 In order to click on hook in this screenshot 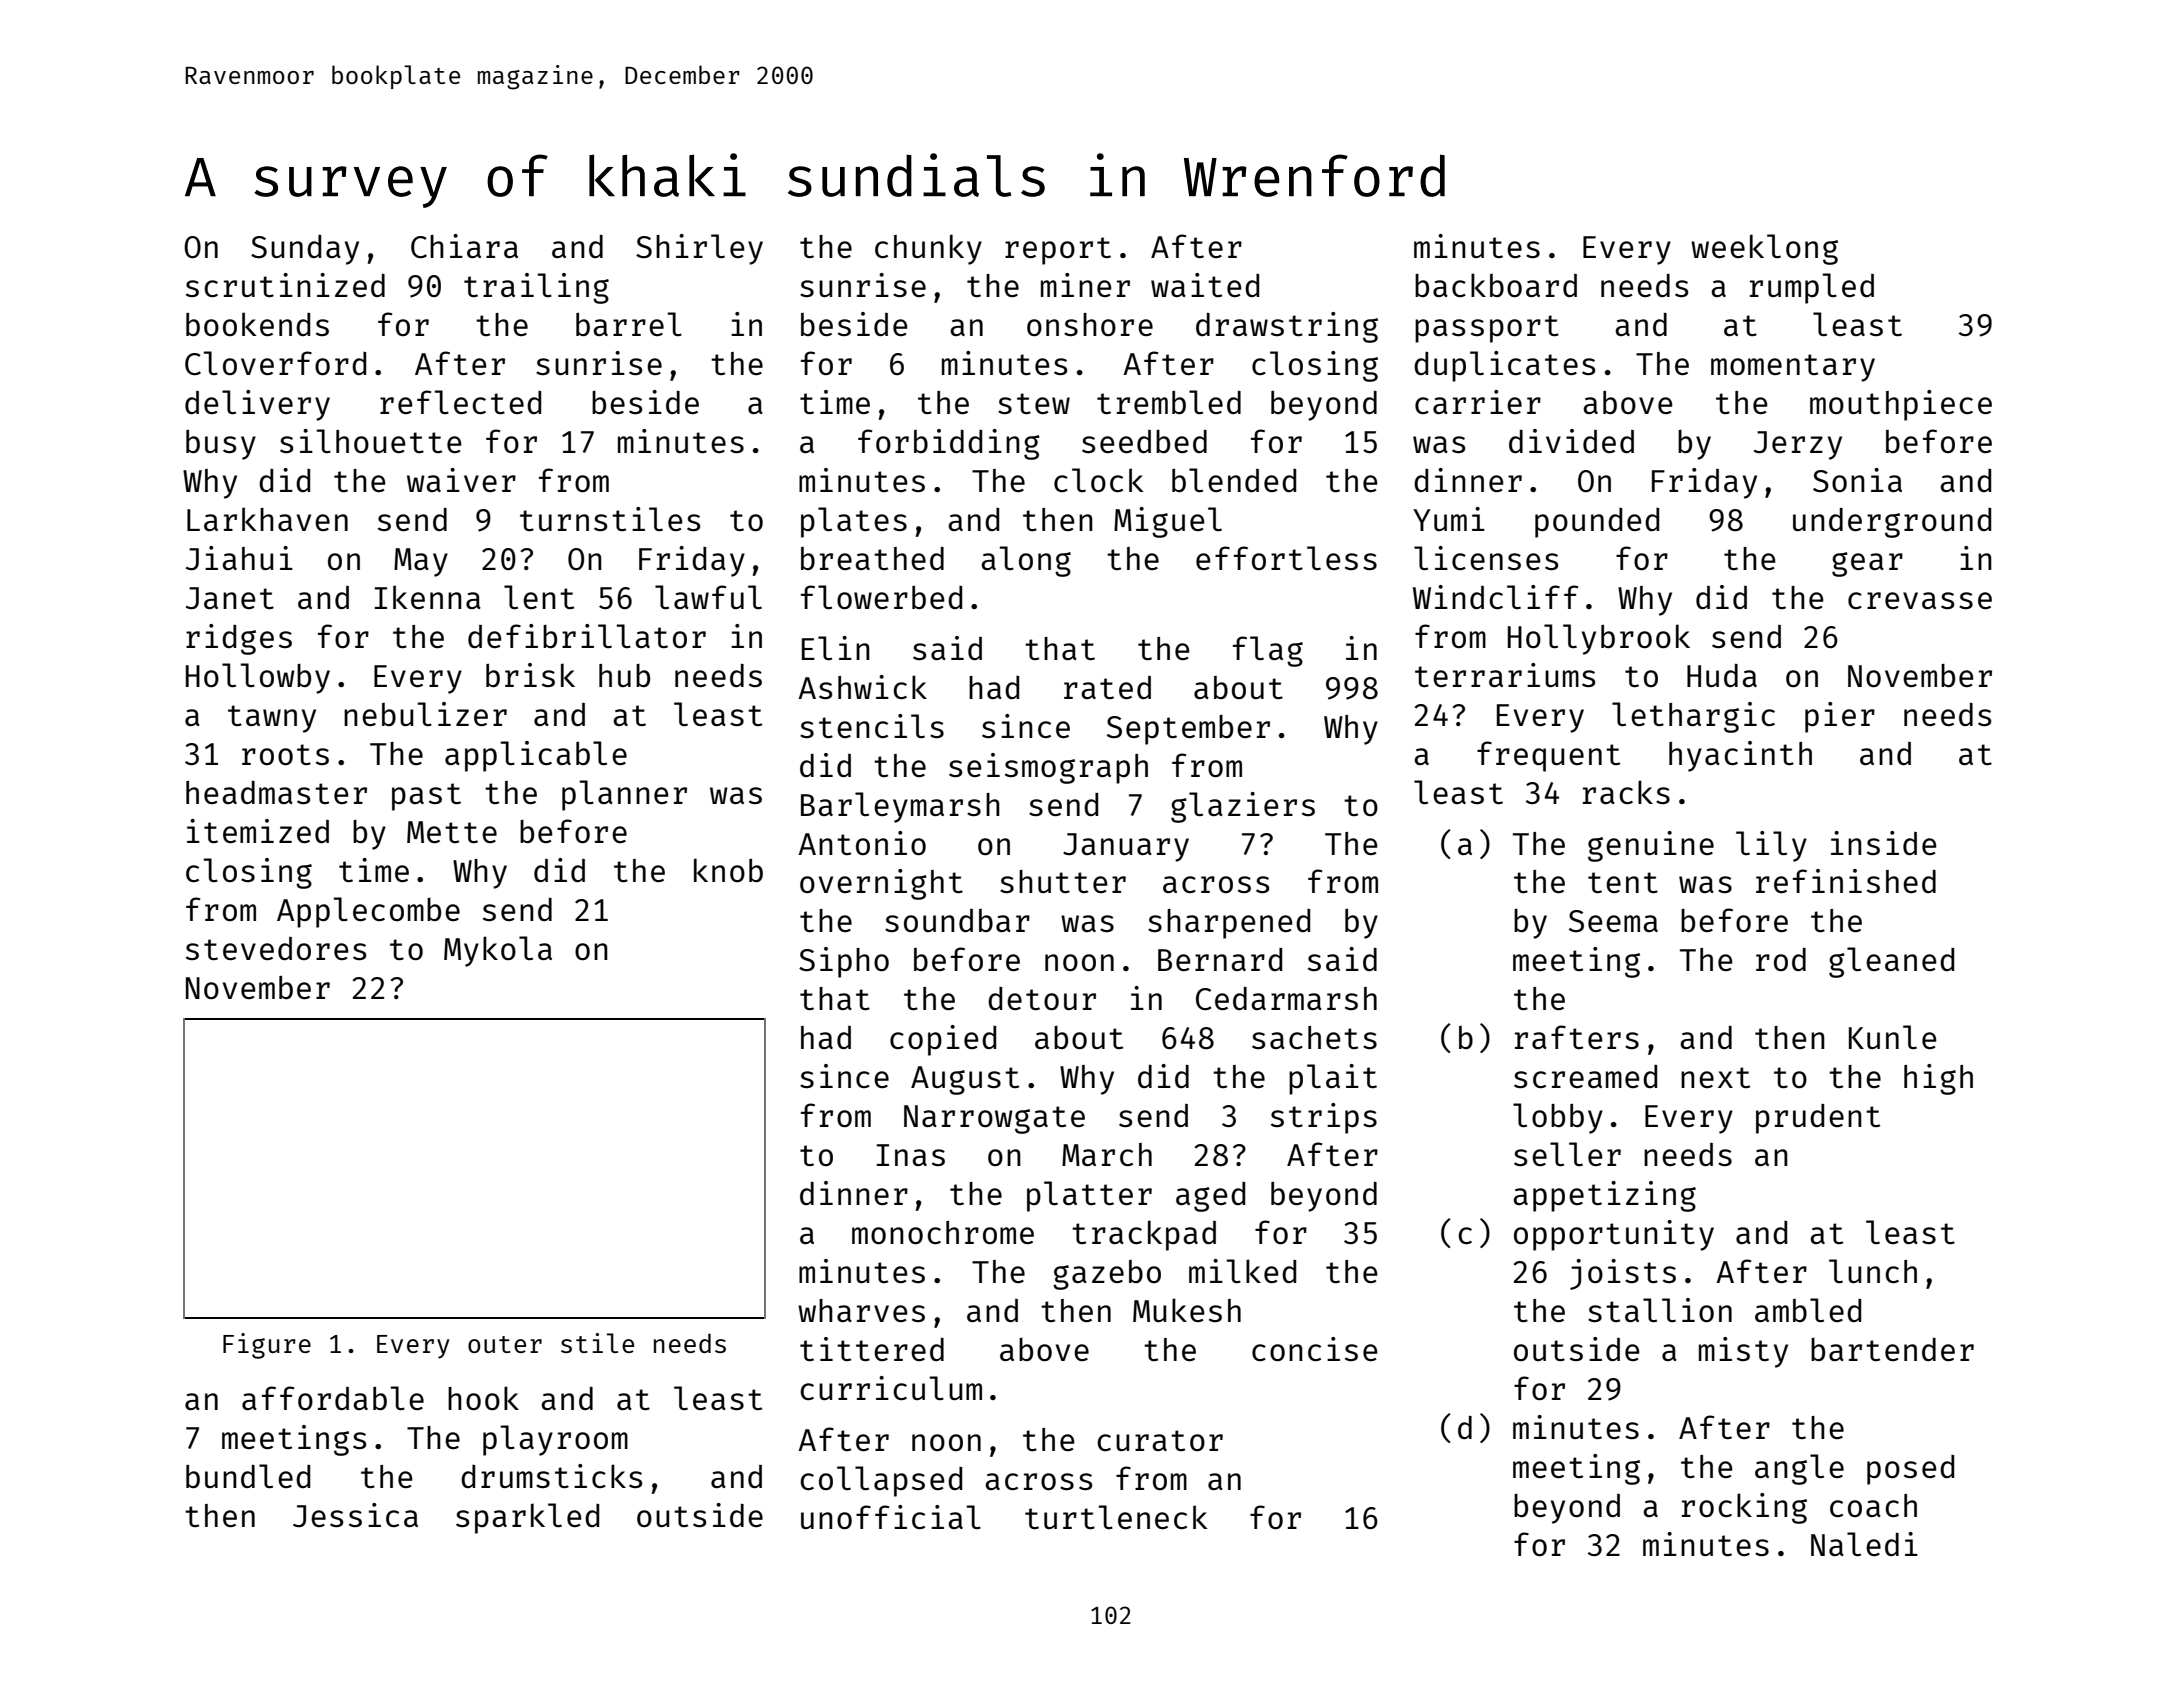, I will do `click(483, 1398)`.
